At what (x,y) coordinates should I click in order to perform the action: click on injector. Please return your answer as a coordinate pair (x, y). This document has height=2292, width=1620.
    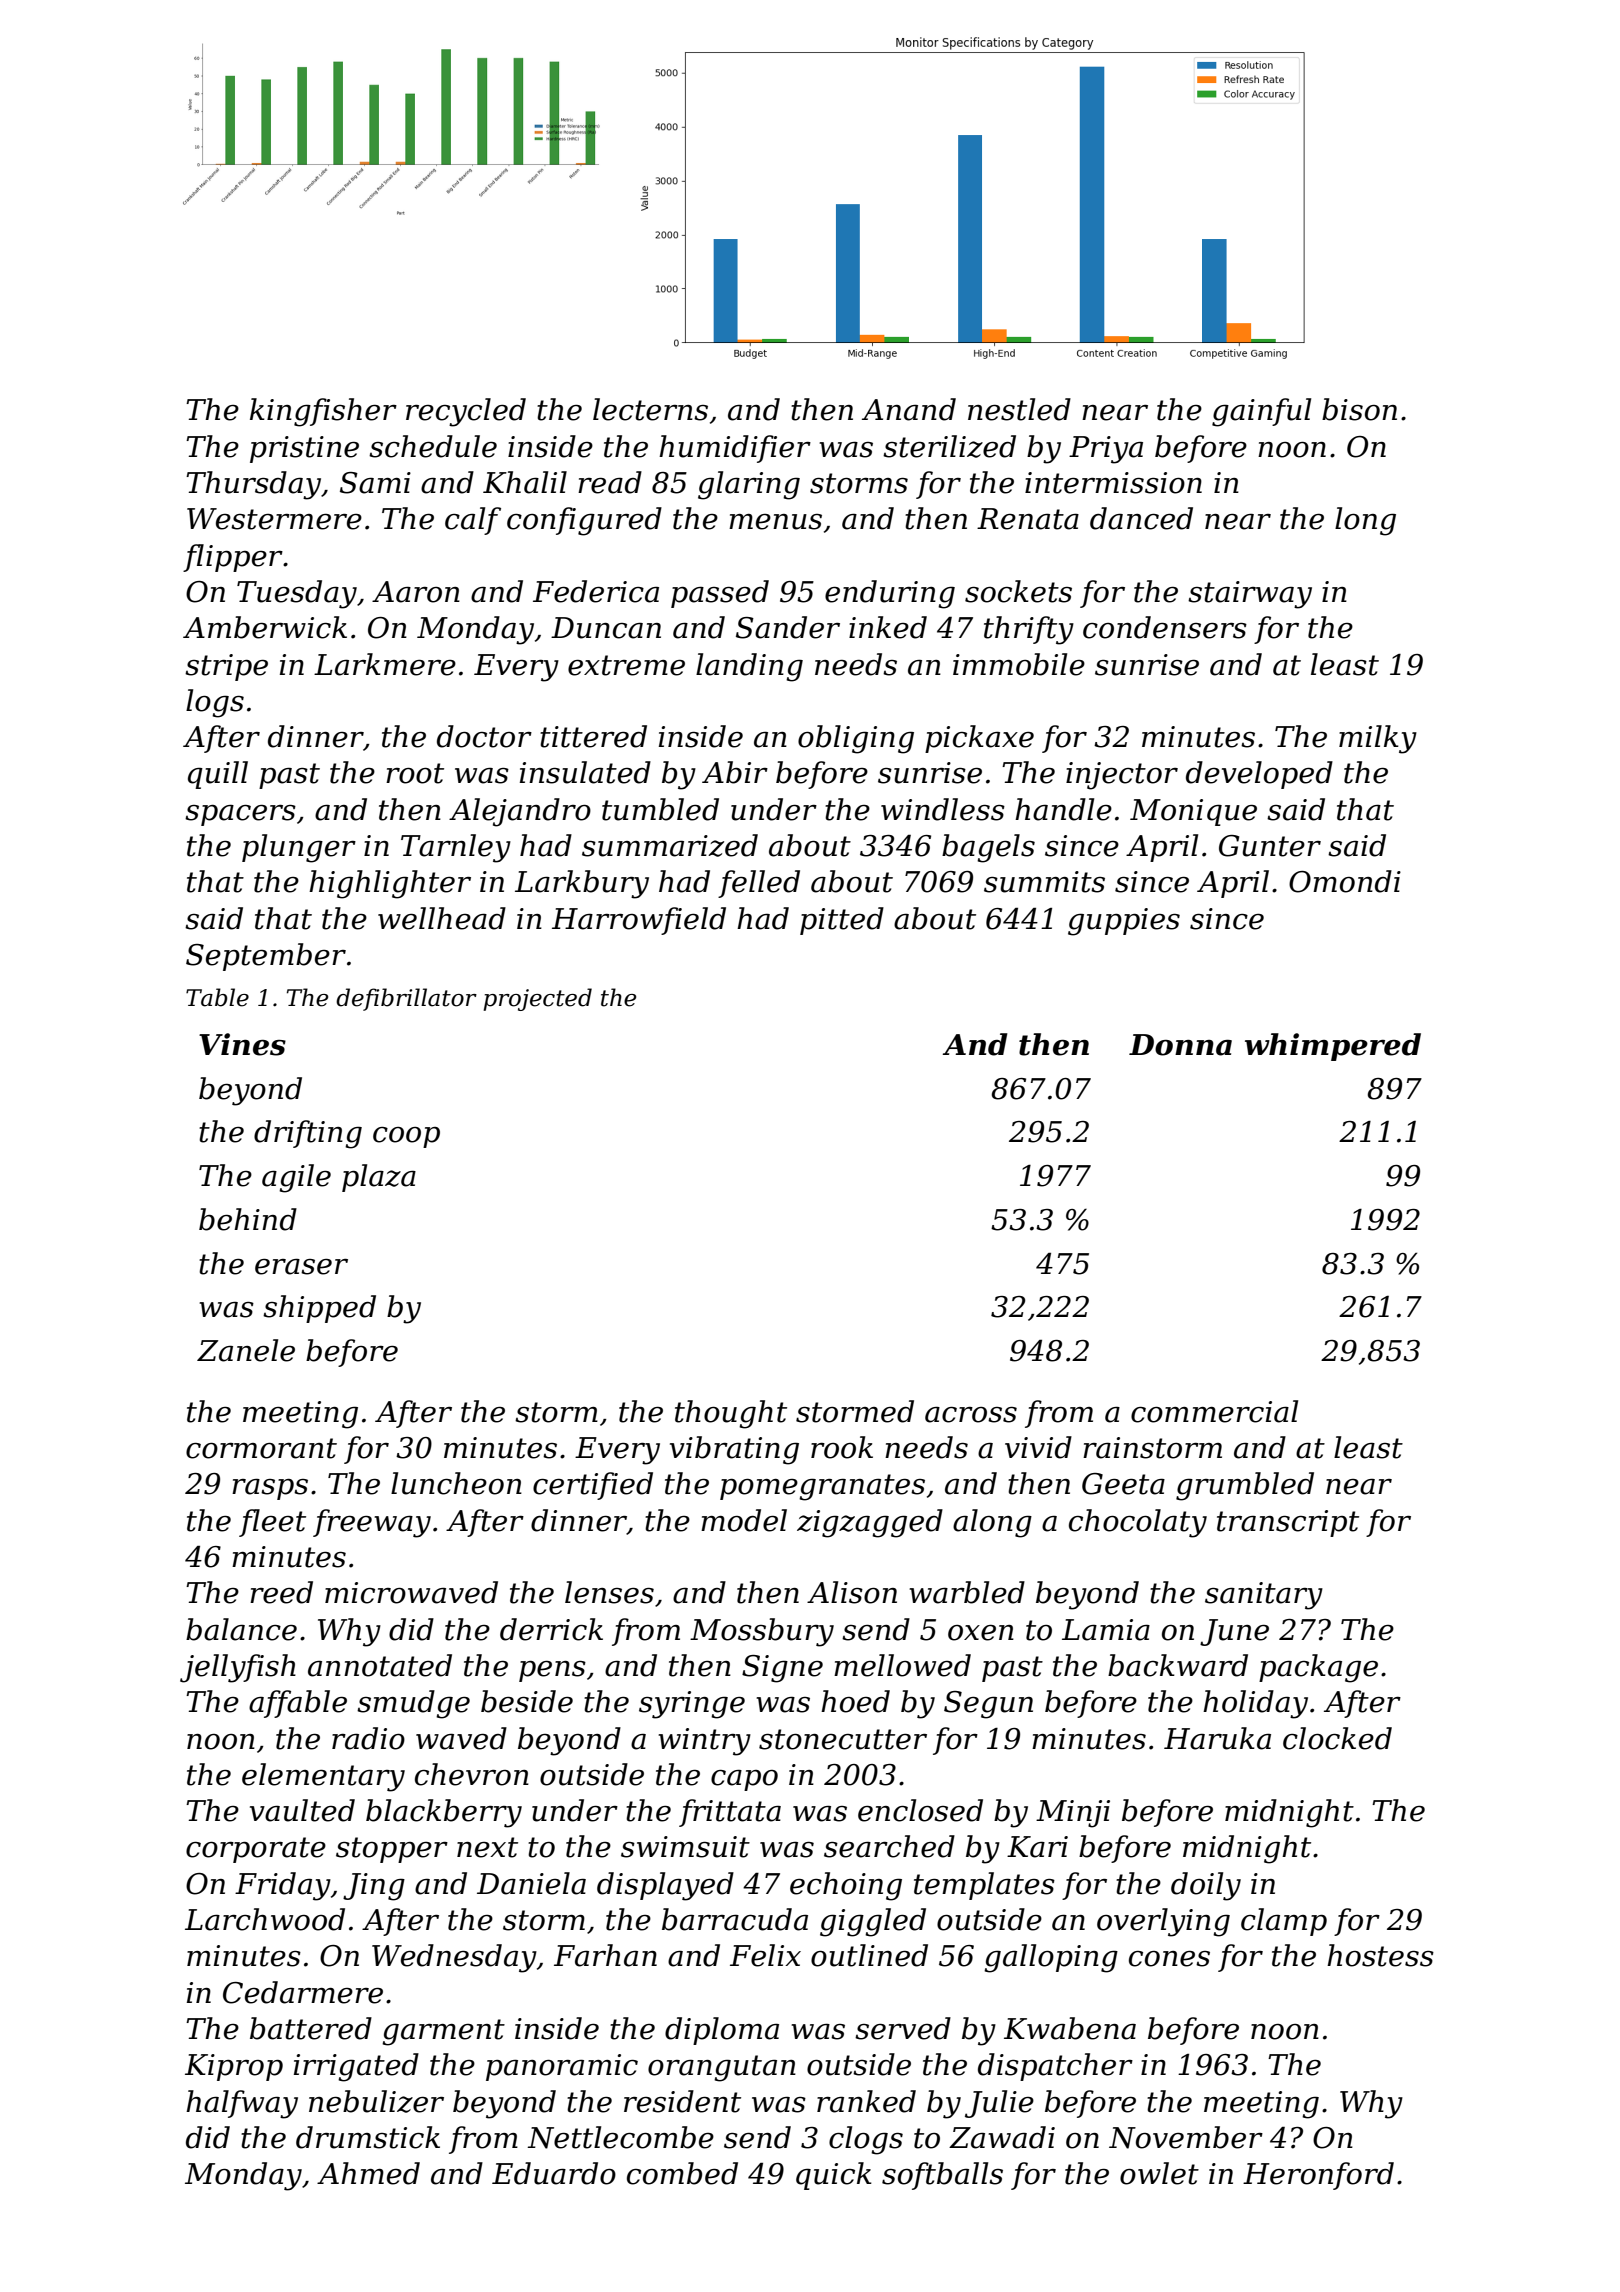
    Looking at the image, I should click on (1122, 776).
